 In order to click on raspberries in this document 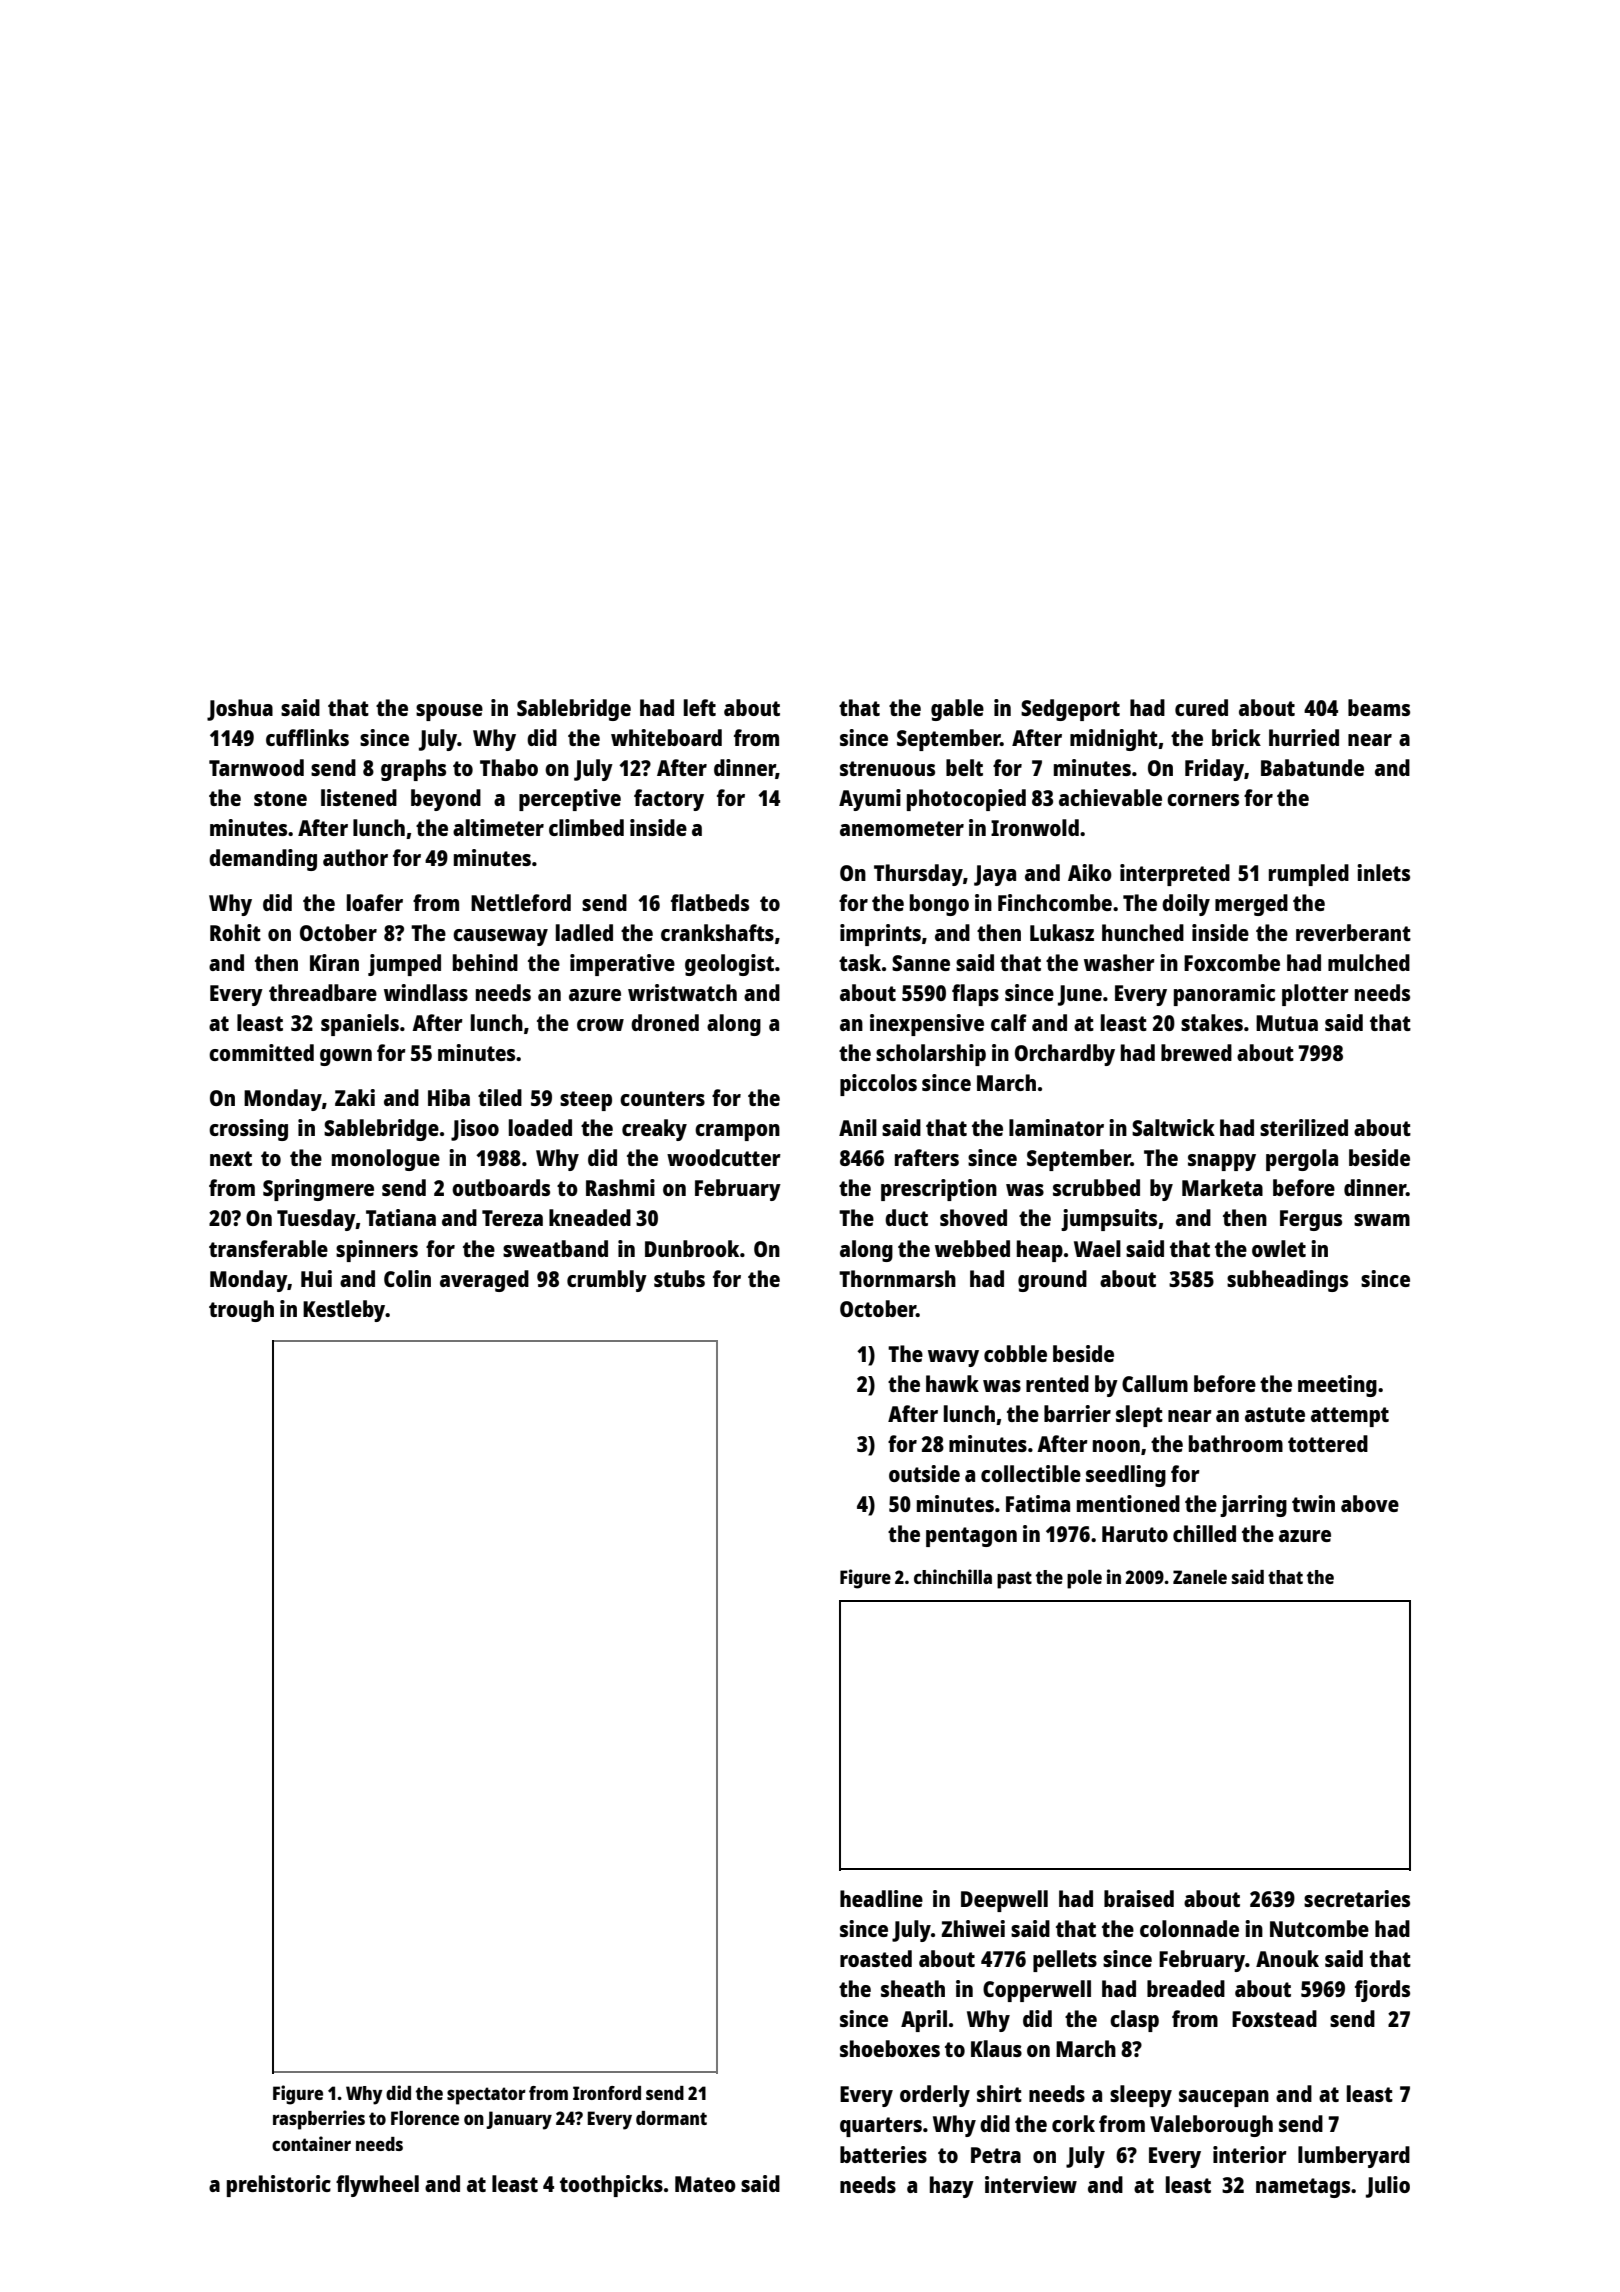, I will do `click(319, 2120)`.
